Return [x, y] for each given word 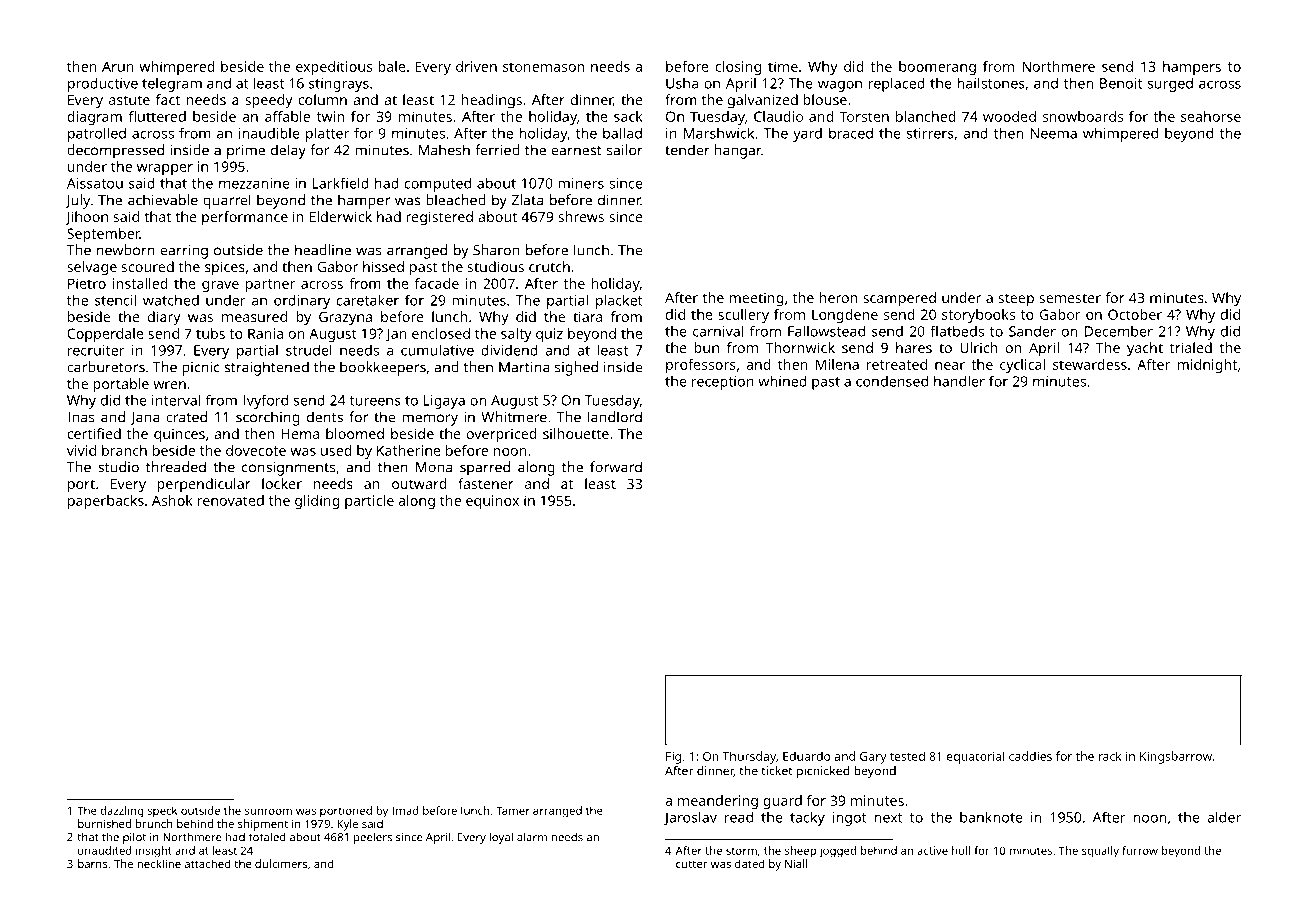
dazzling [122, 812]
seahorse [1211, 116]
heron [838, 297]
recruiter [96, 350]
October [1135, 314]
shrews [581, 216]
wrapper [165, 169]
